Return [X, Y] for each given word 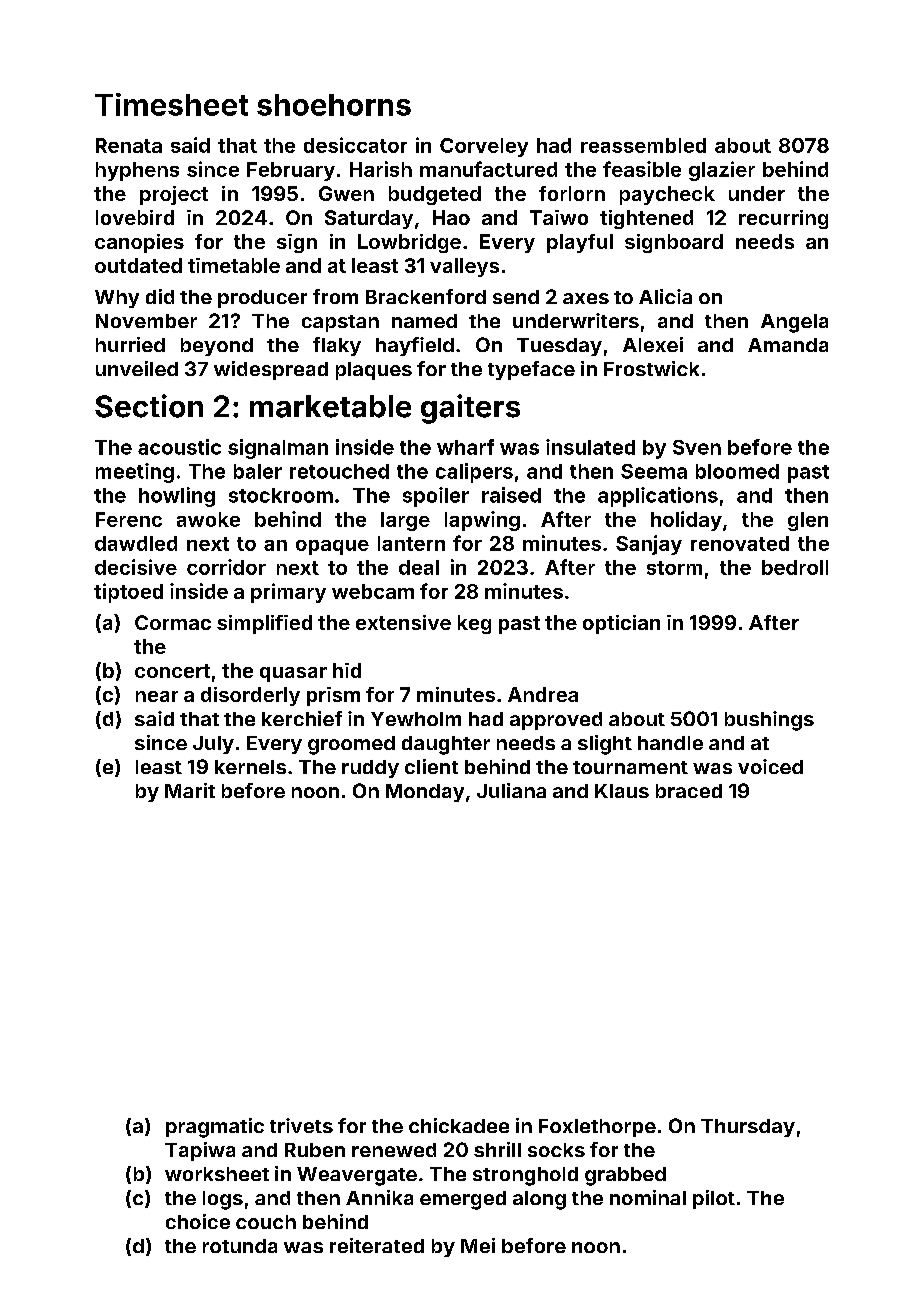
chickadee [459, 1125]
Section [149, 406]
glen [808, 521]
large [405, 521]
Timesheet [171, 104]
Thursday [748, 1128]
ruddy [370, 769]
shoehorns [334, 105]
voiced [770, 766]
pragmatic [215, 1128]
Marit [190, 790]
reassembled [643, 145]
